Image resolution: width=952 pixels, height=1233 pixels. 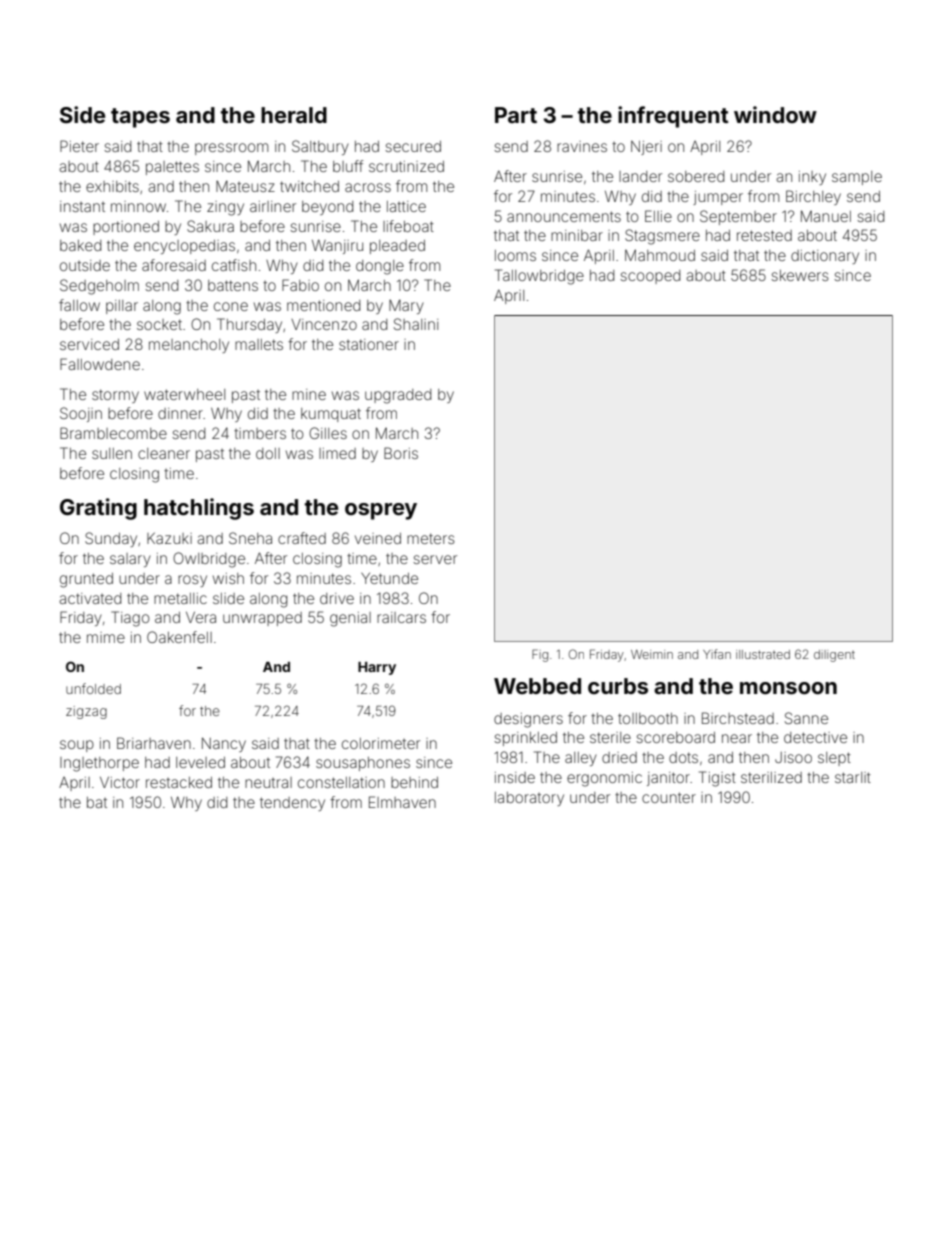 What do you see at coordinates (793, 757) in the screenshot?
I see `Jisoo` at bounding box center [793, 757].
